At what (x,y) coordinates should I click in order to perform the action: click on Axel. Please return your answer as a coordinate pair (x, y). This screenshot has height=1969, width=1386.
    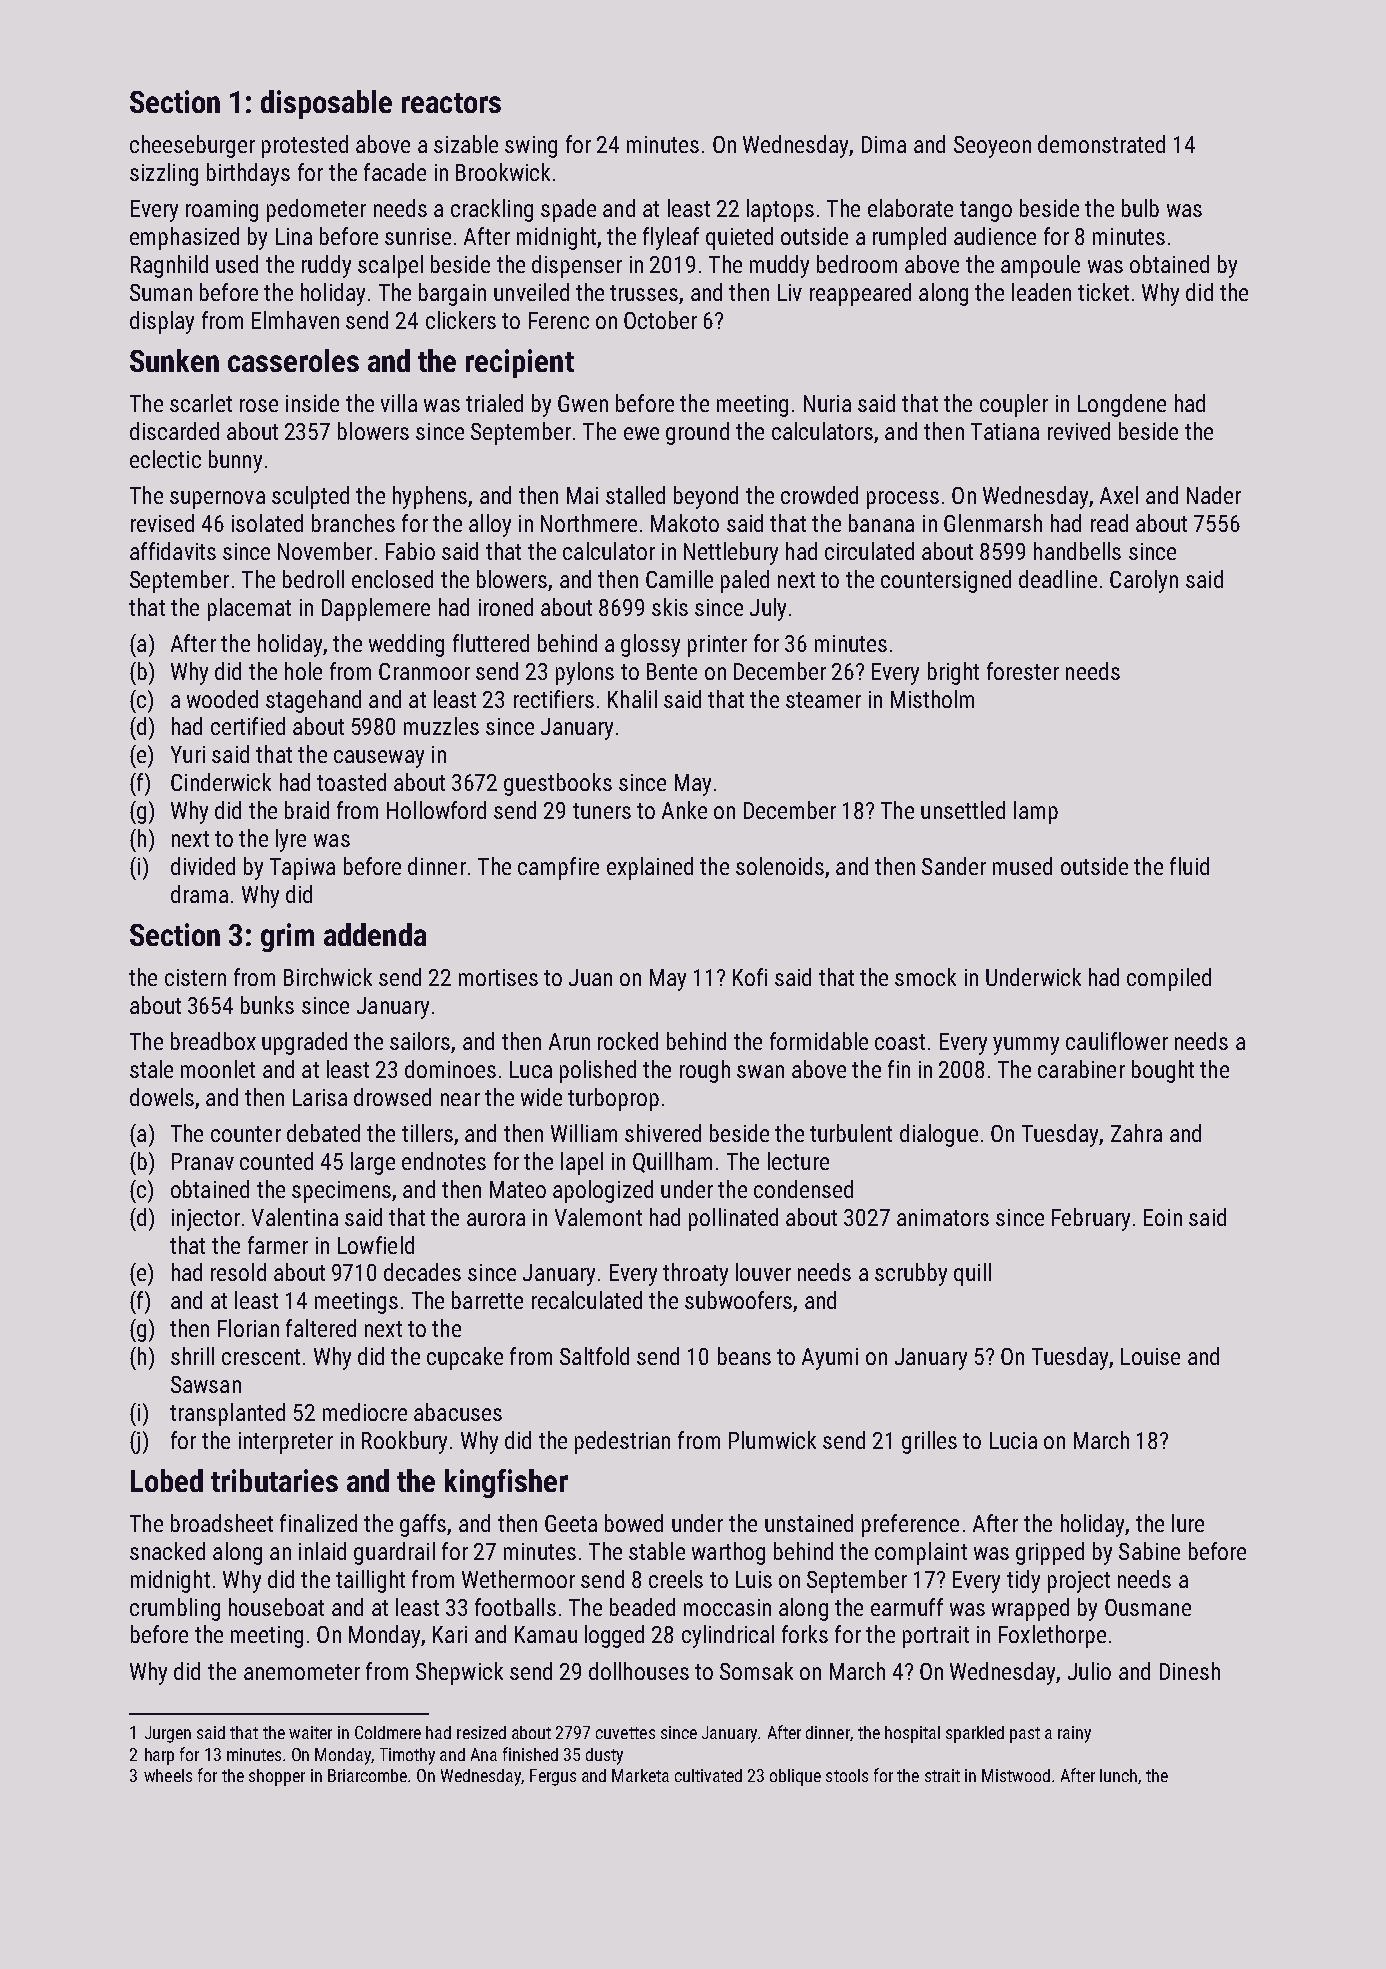
    Looking at the image, I should click on (1119, 495).
